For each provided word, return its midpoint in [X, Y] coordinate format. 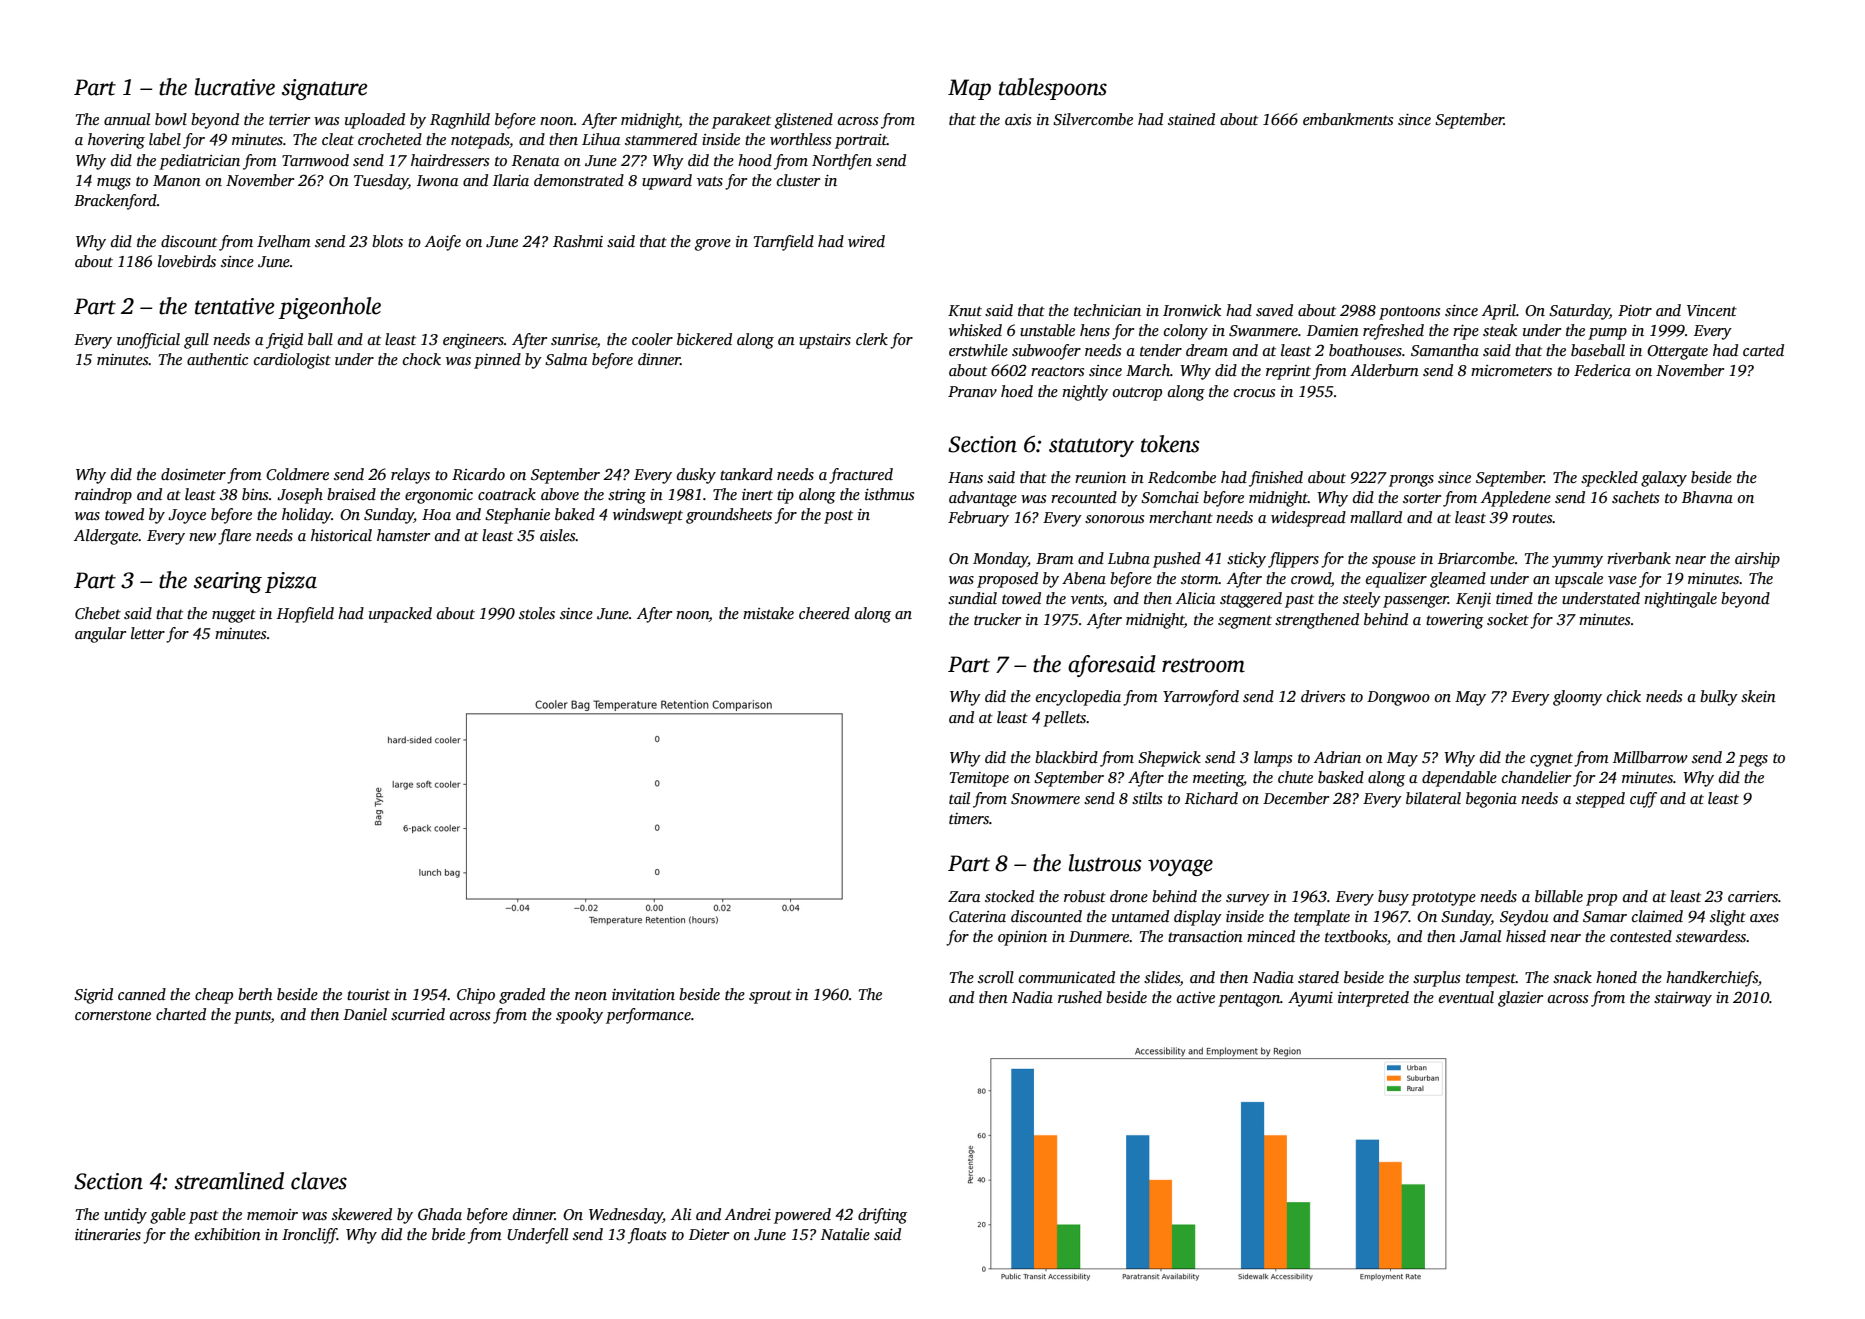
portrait [861, 141]
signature [324, 89]
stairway [1683, 999]
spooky [579, 1016]
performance [648, 1016]
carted [1763, 350]
